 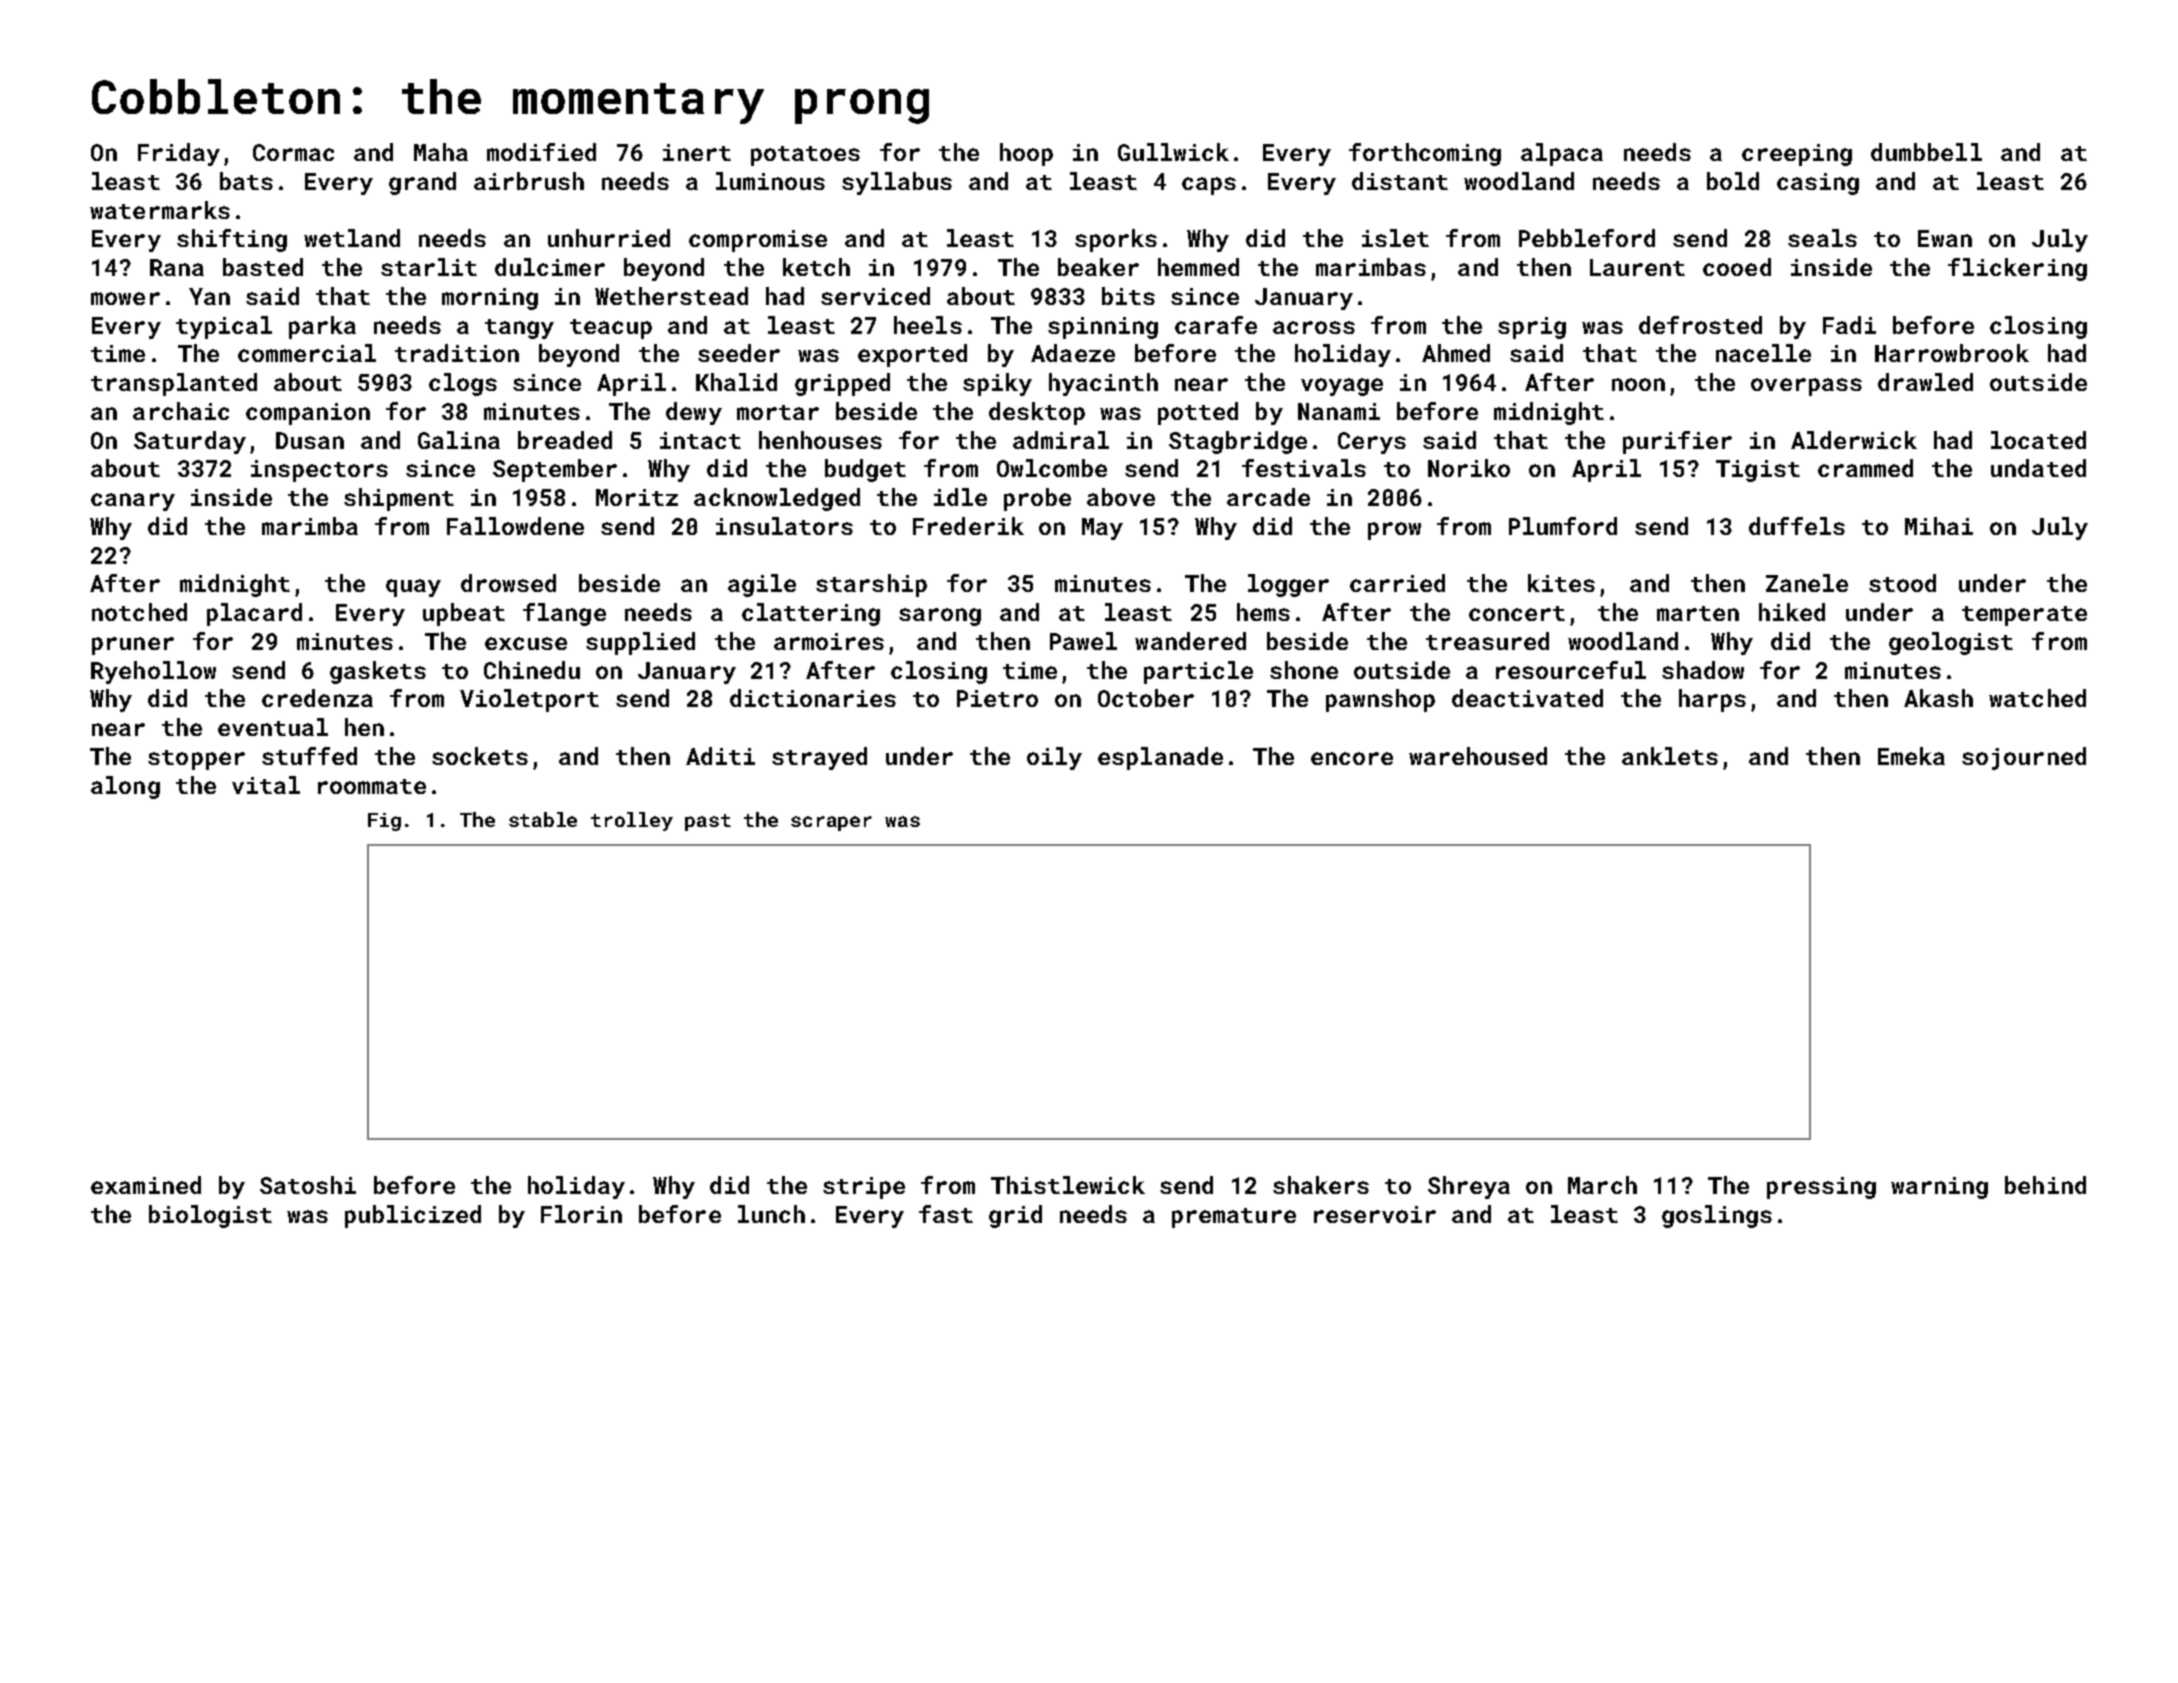 What do you see at coordinates (1670, 756) in the image?
I see `anklets` at bounding box center [1670, 756].
